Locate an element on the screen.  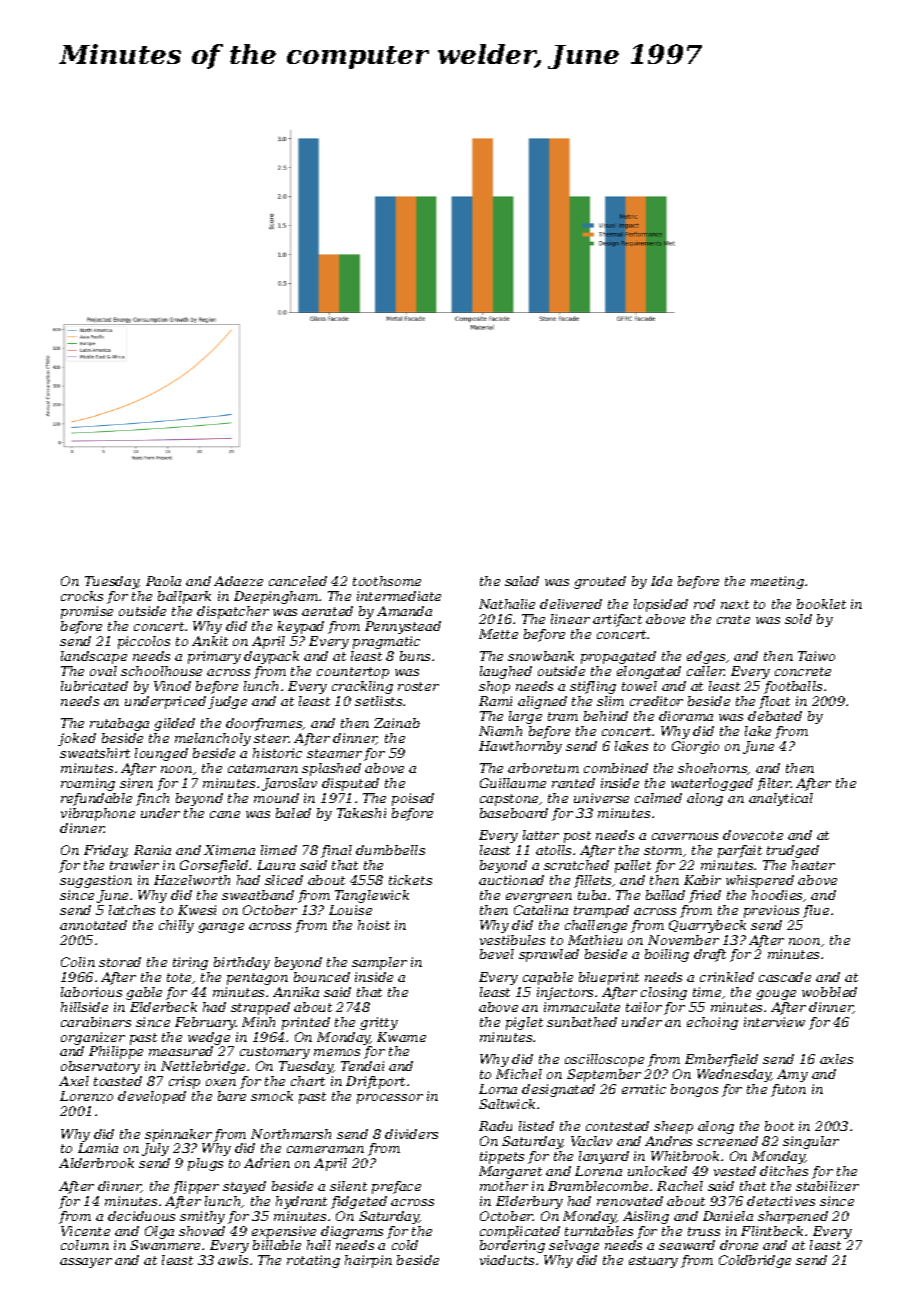
vestibules is located at coordinates (512, 940).
